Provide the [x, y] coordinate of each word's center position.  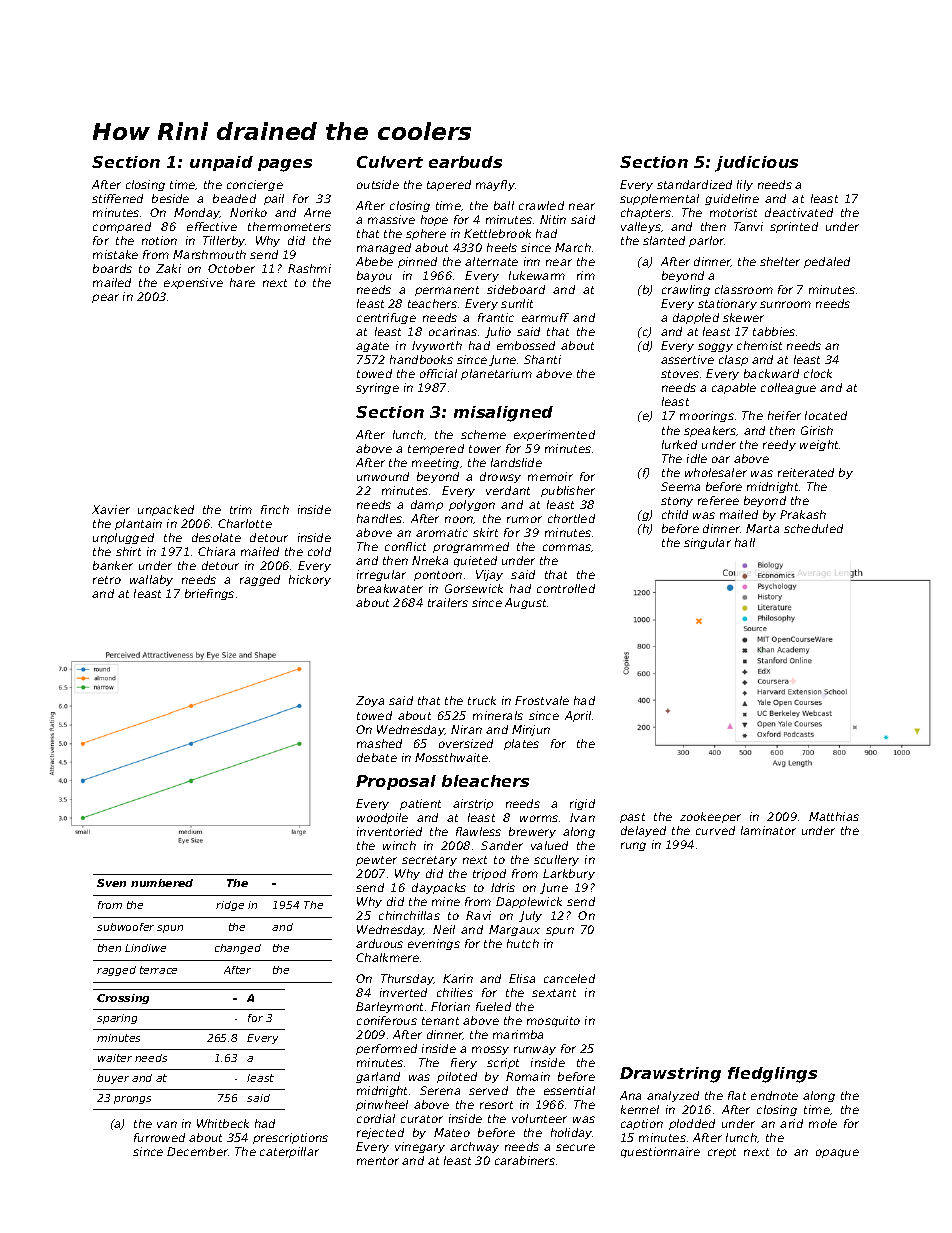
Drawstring [670, 1075]
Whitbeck [223, 1123]
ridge [230, 906]
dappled [696, 318]
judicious [756, 164]
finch [275, 509]
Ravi [478, 915]
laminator [768, 830]
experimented [554, 435]
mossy [490, 1050]
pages [285, 165]
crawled [541, 205]
